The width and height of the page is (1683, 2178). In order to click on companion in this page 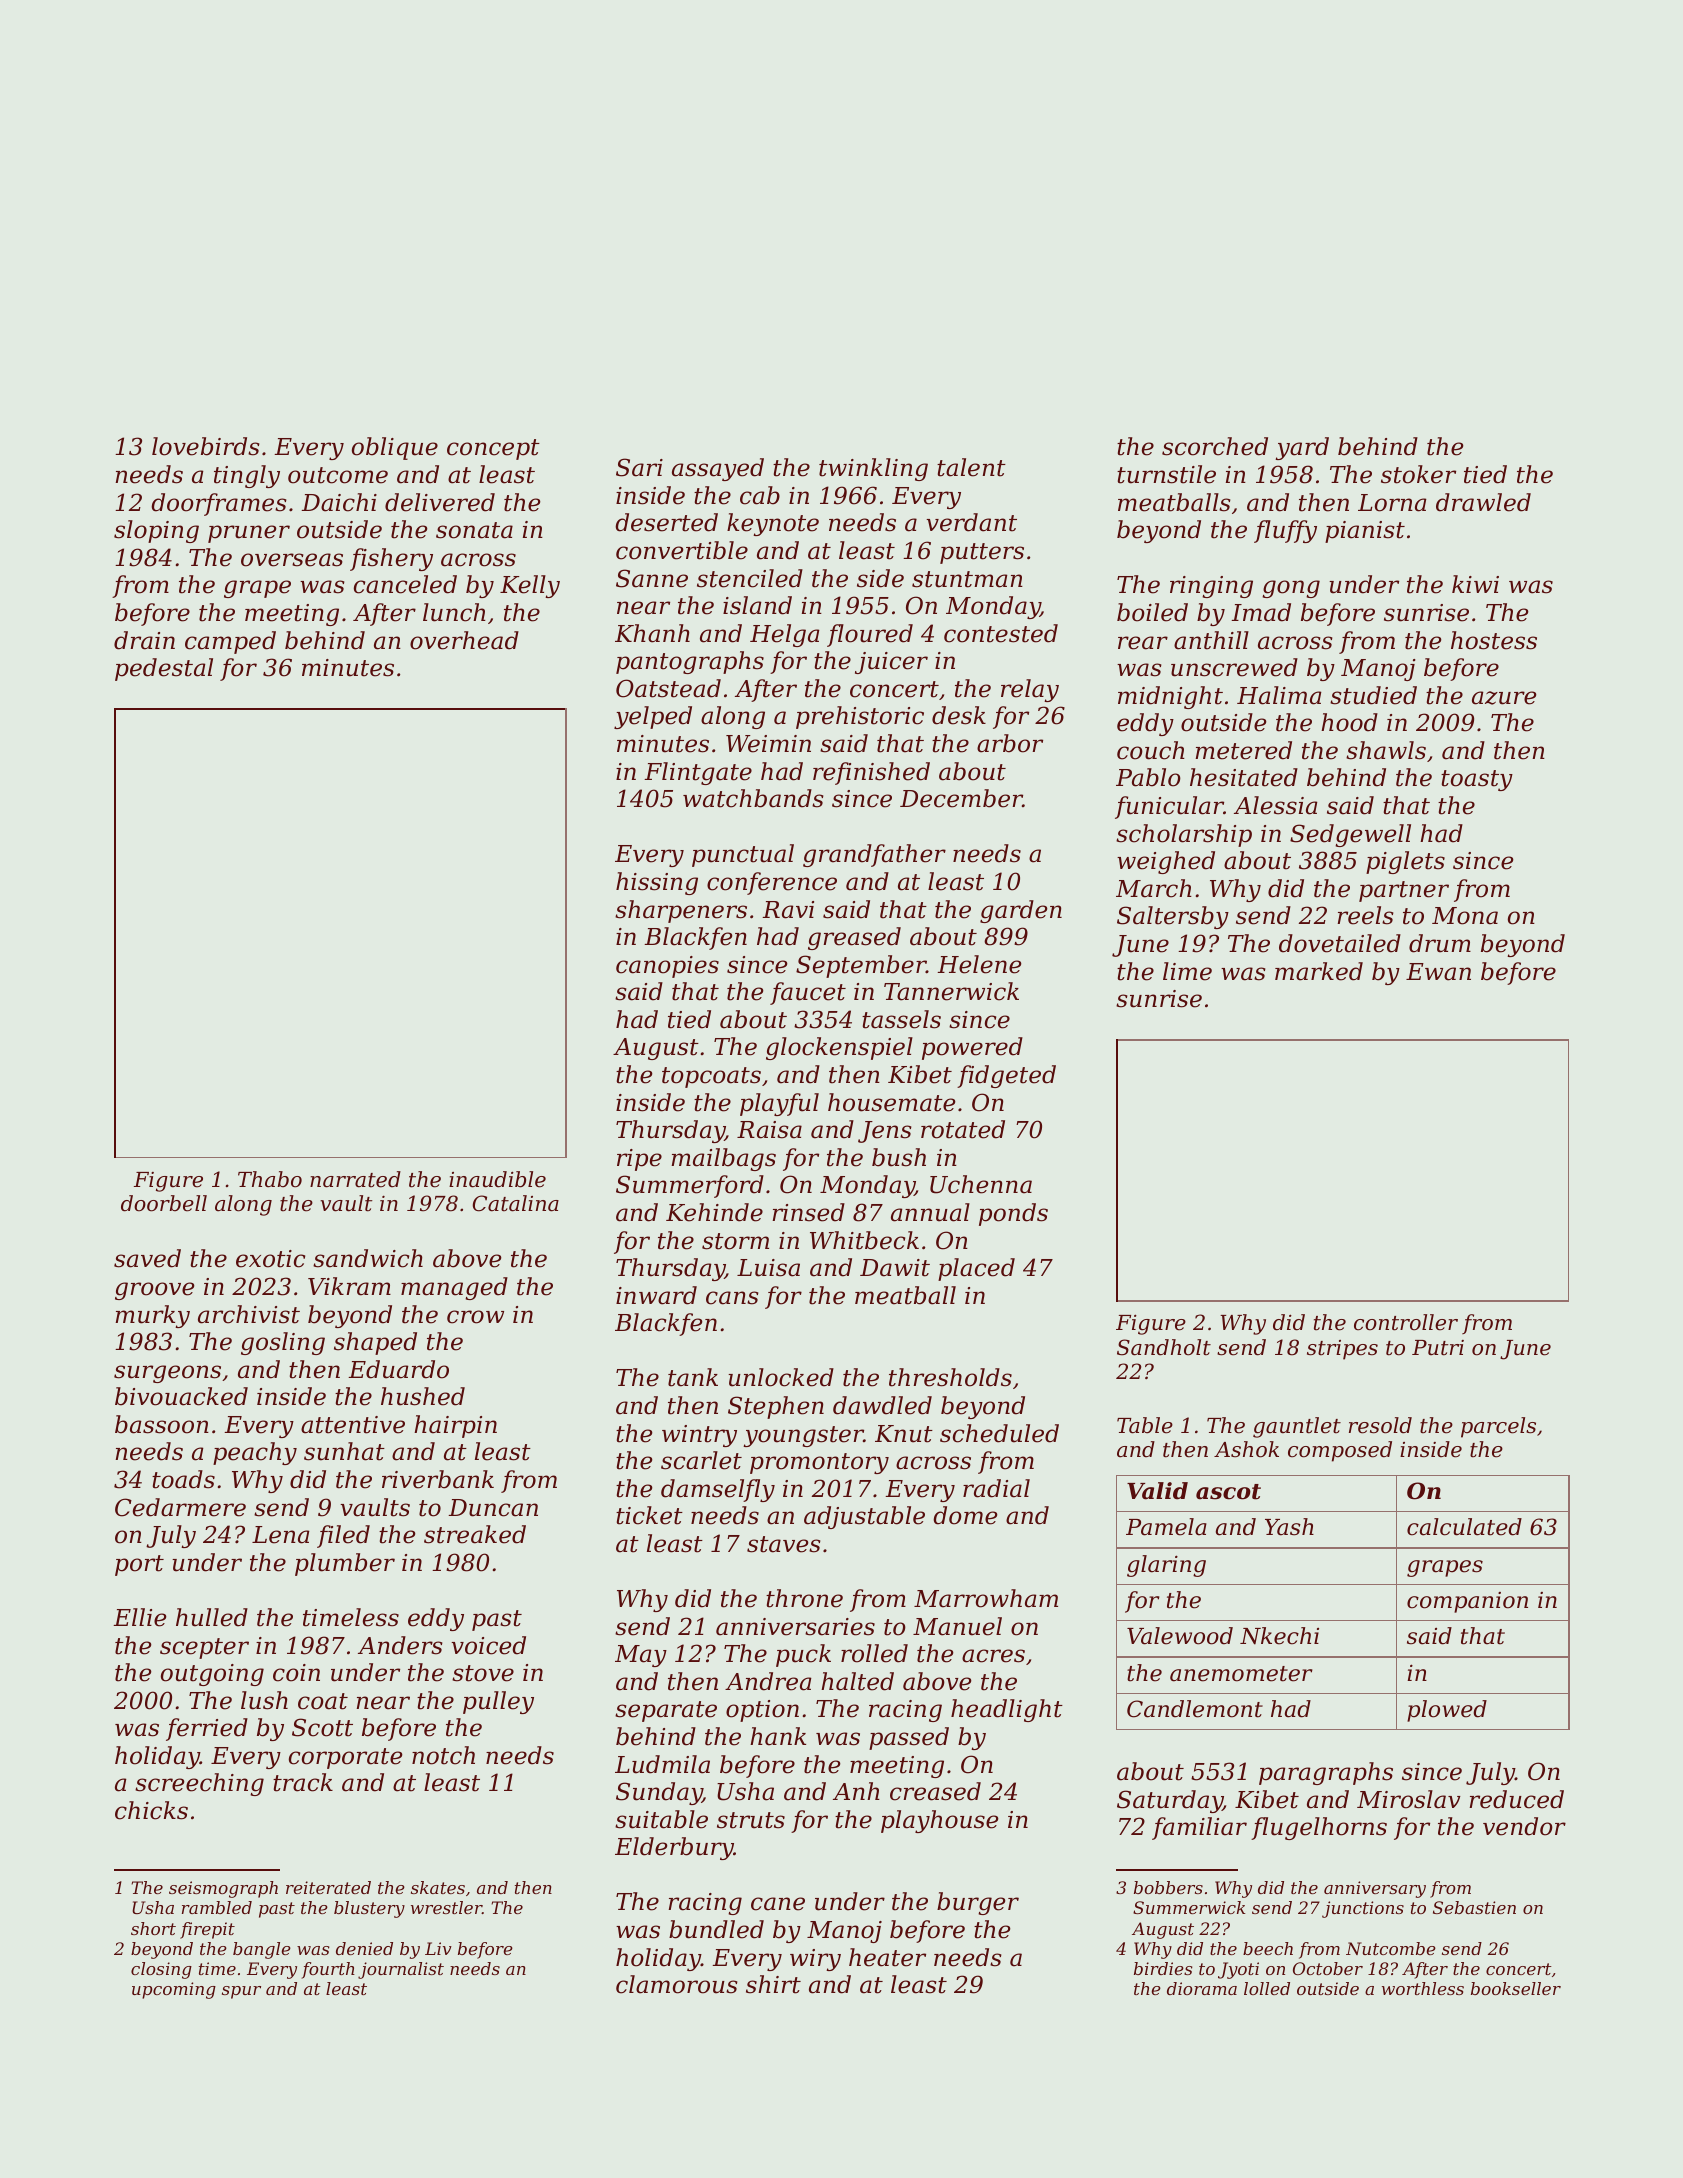, I will do `click(1467, 1602)`.
